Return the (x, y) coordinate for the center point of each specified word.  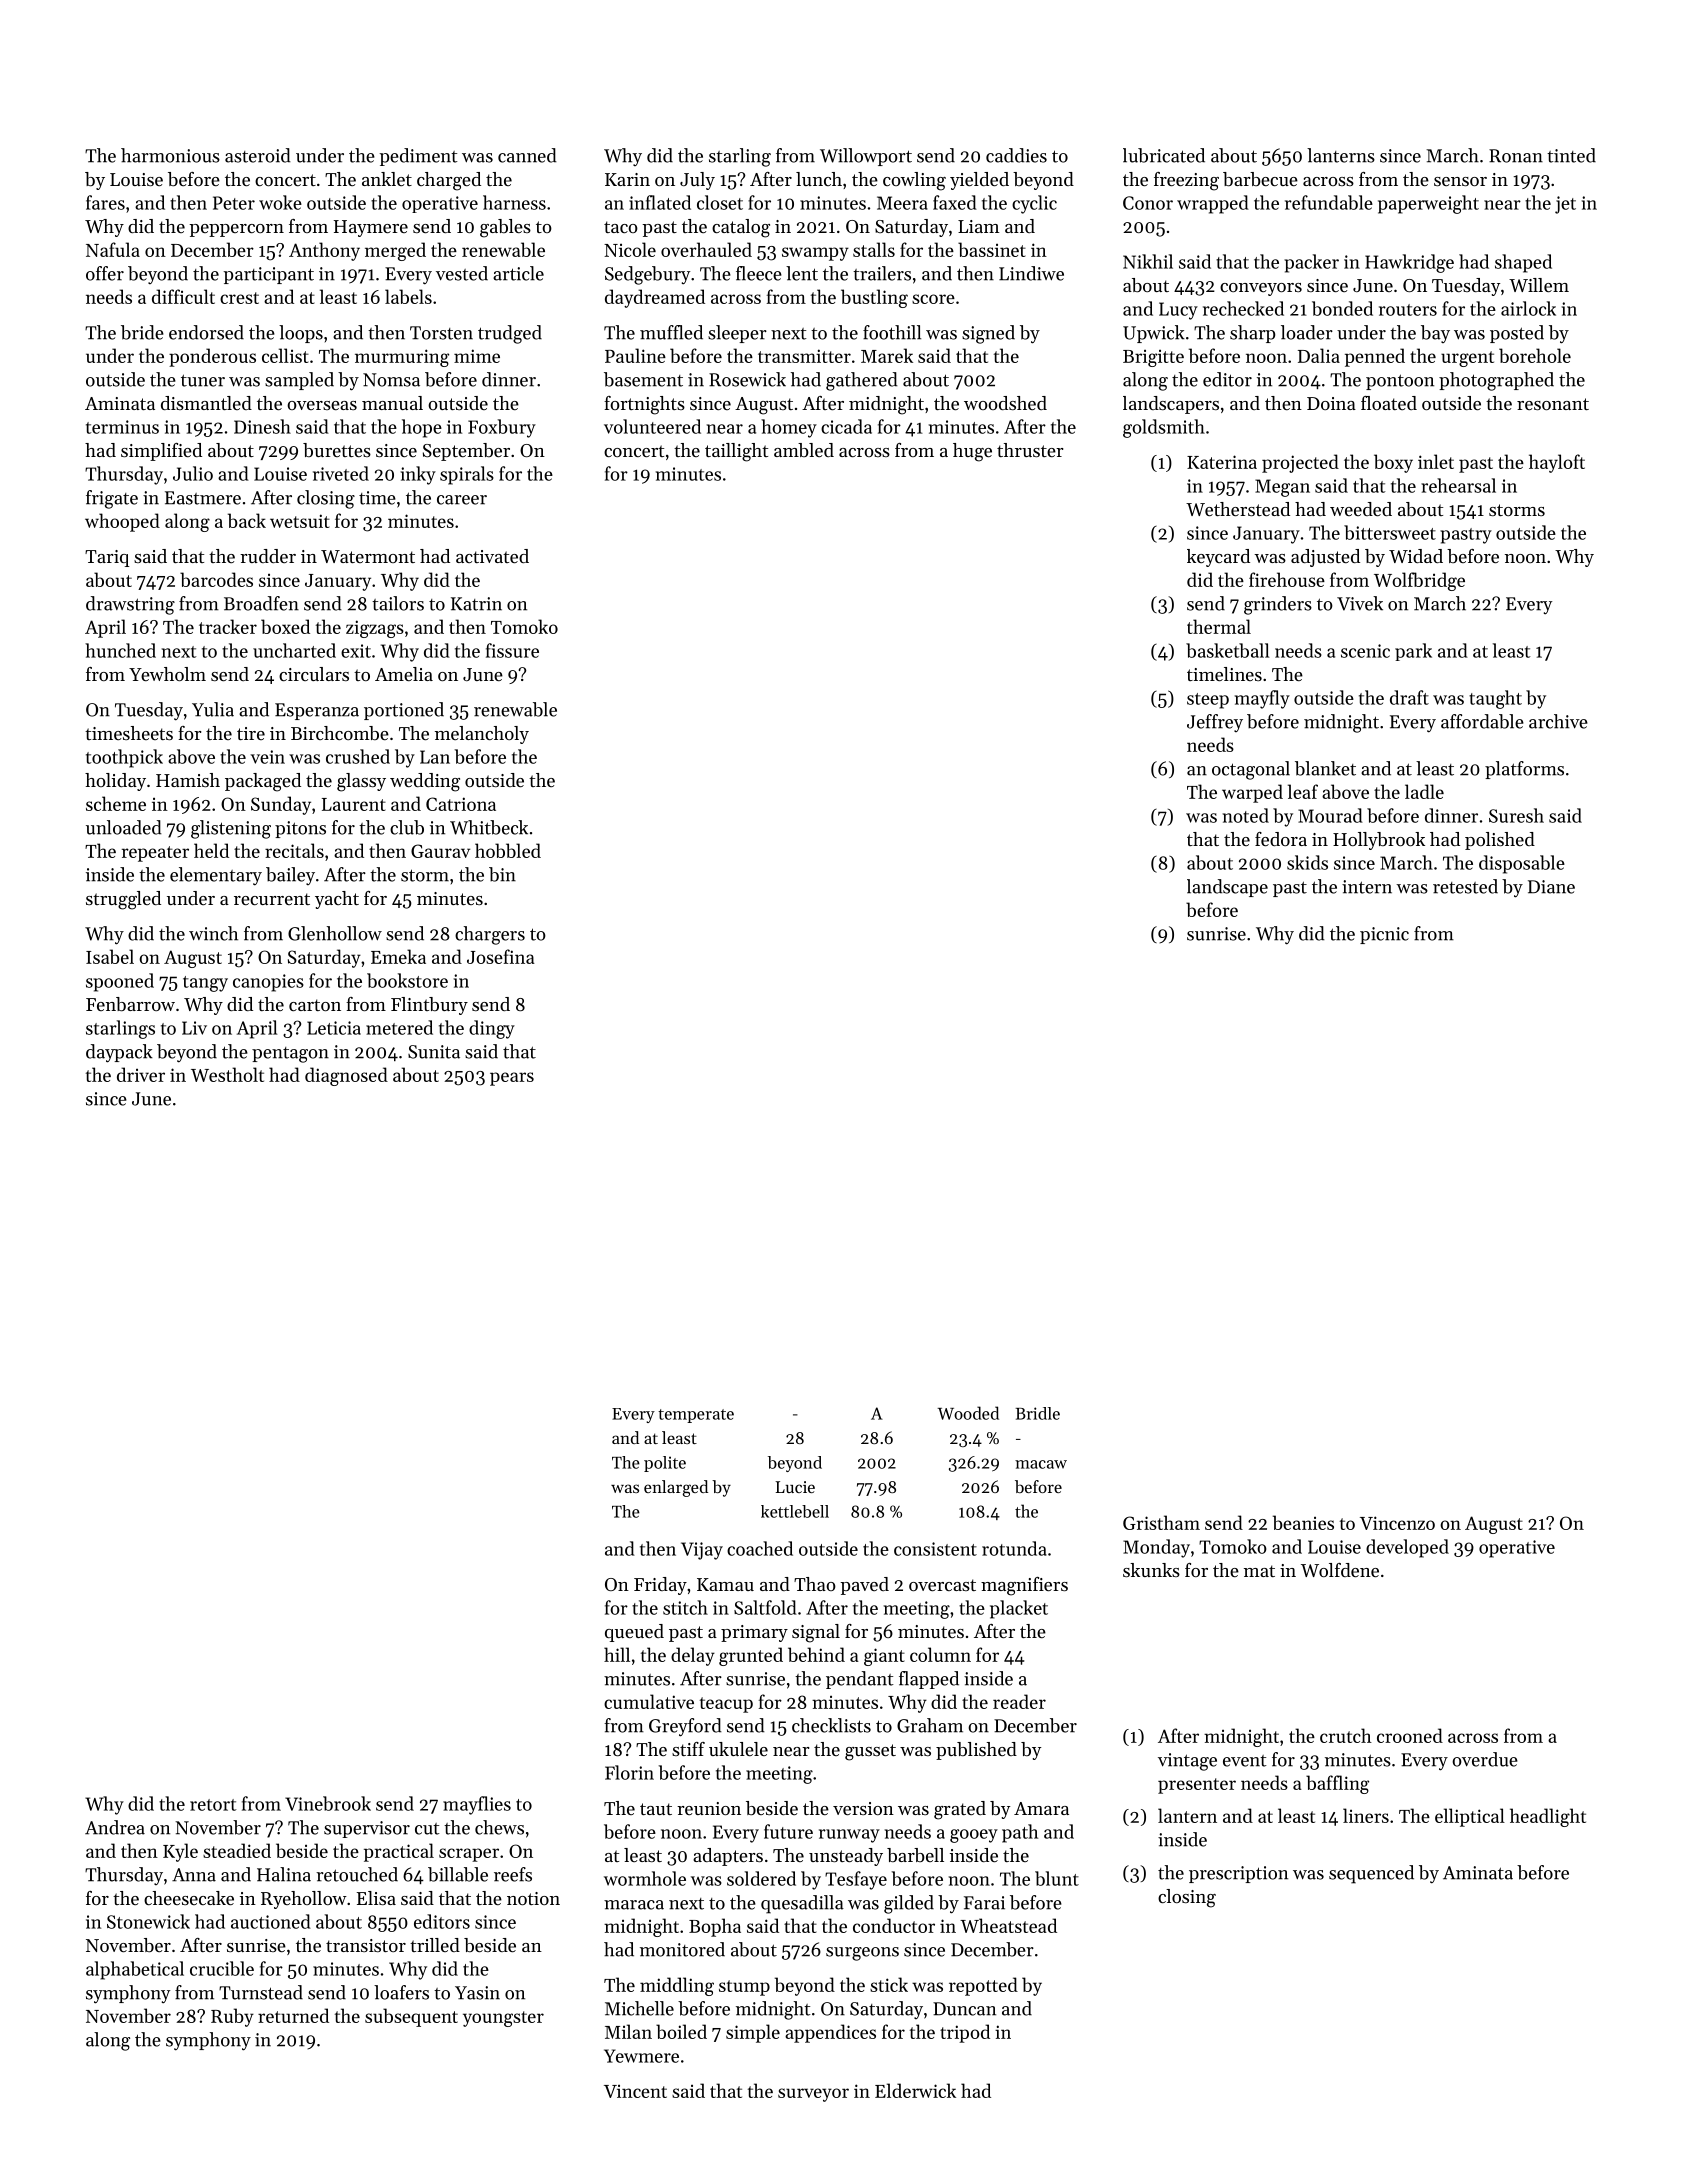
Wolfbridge (1419, 581)
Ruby (232, 2017)
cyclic (1034, 204)
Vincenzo (1397, 1523)
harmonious (170, 155)
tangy (205, 984)
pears (512, 1079)
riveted (341, 473)
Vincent (635, 2091)
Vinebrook (328, 1803)
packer (1311, 263)
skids (1307, 862)
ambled (804, 450)
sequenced (1371, 1874)
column (940, 1654)
